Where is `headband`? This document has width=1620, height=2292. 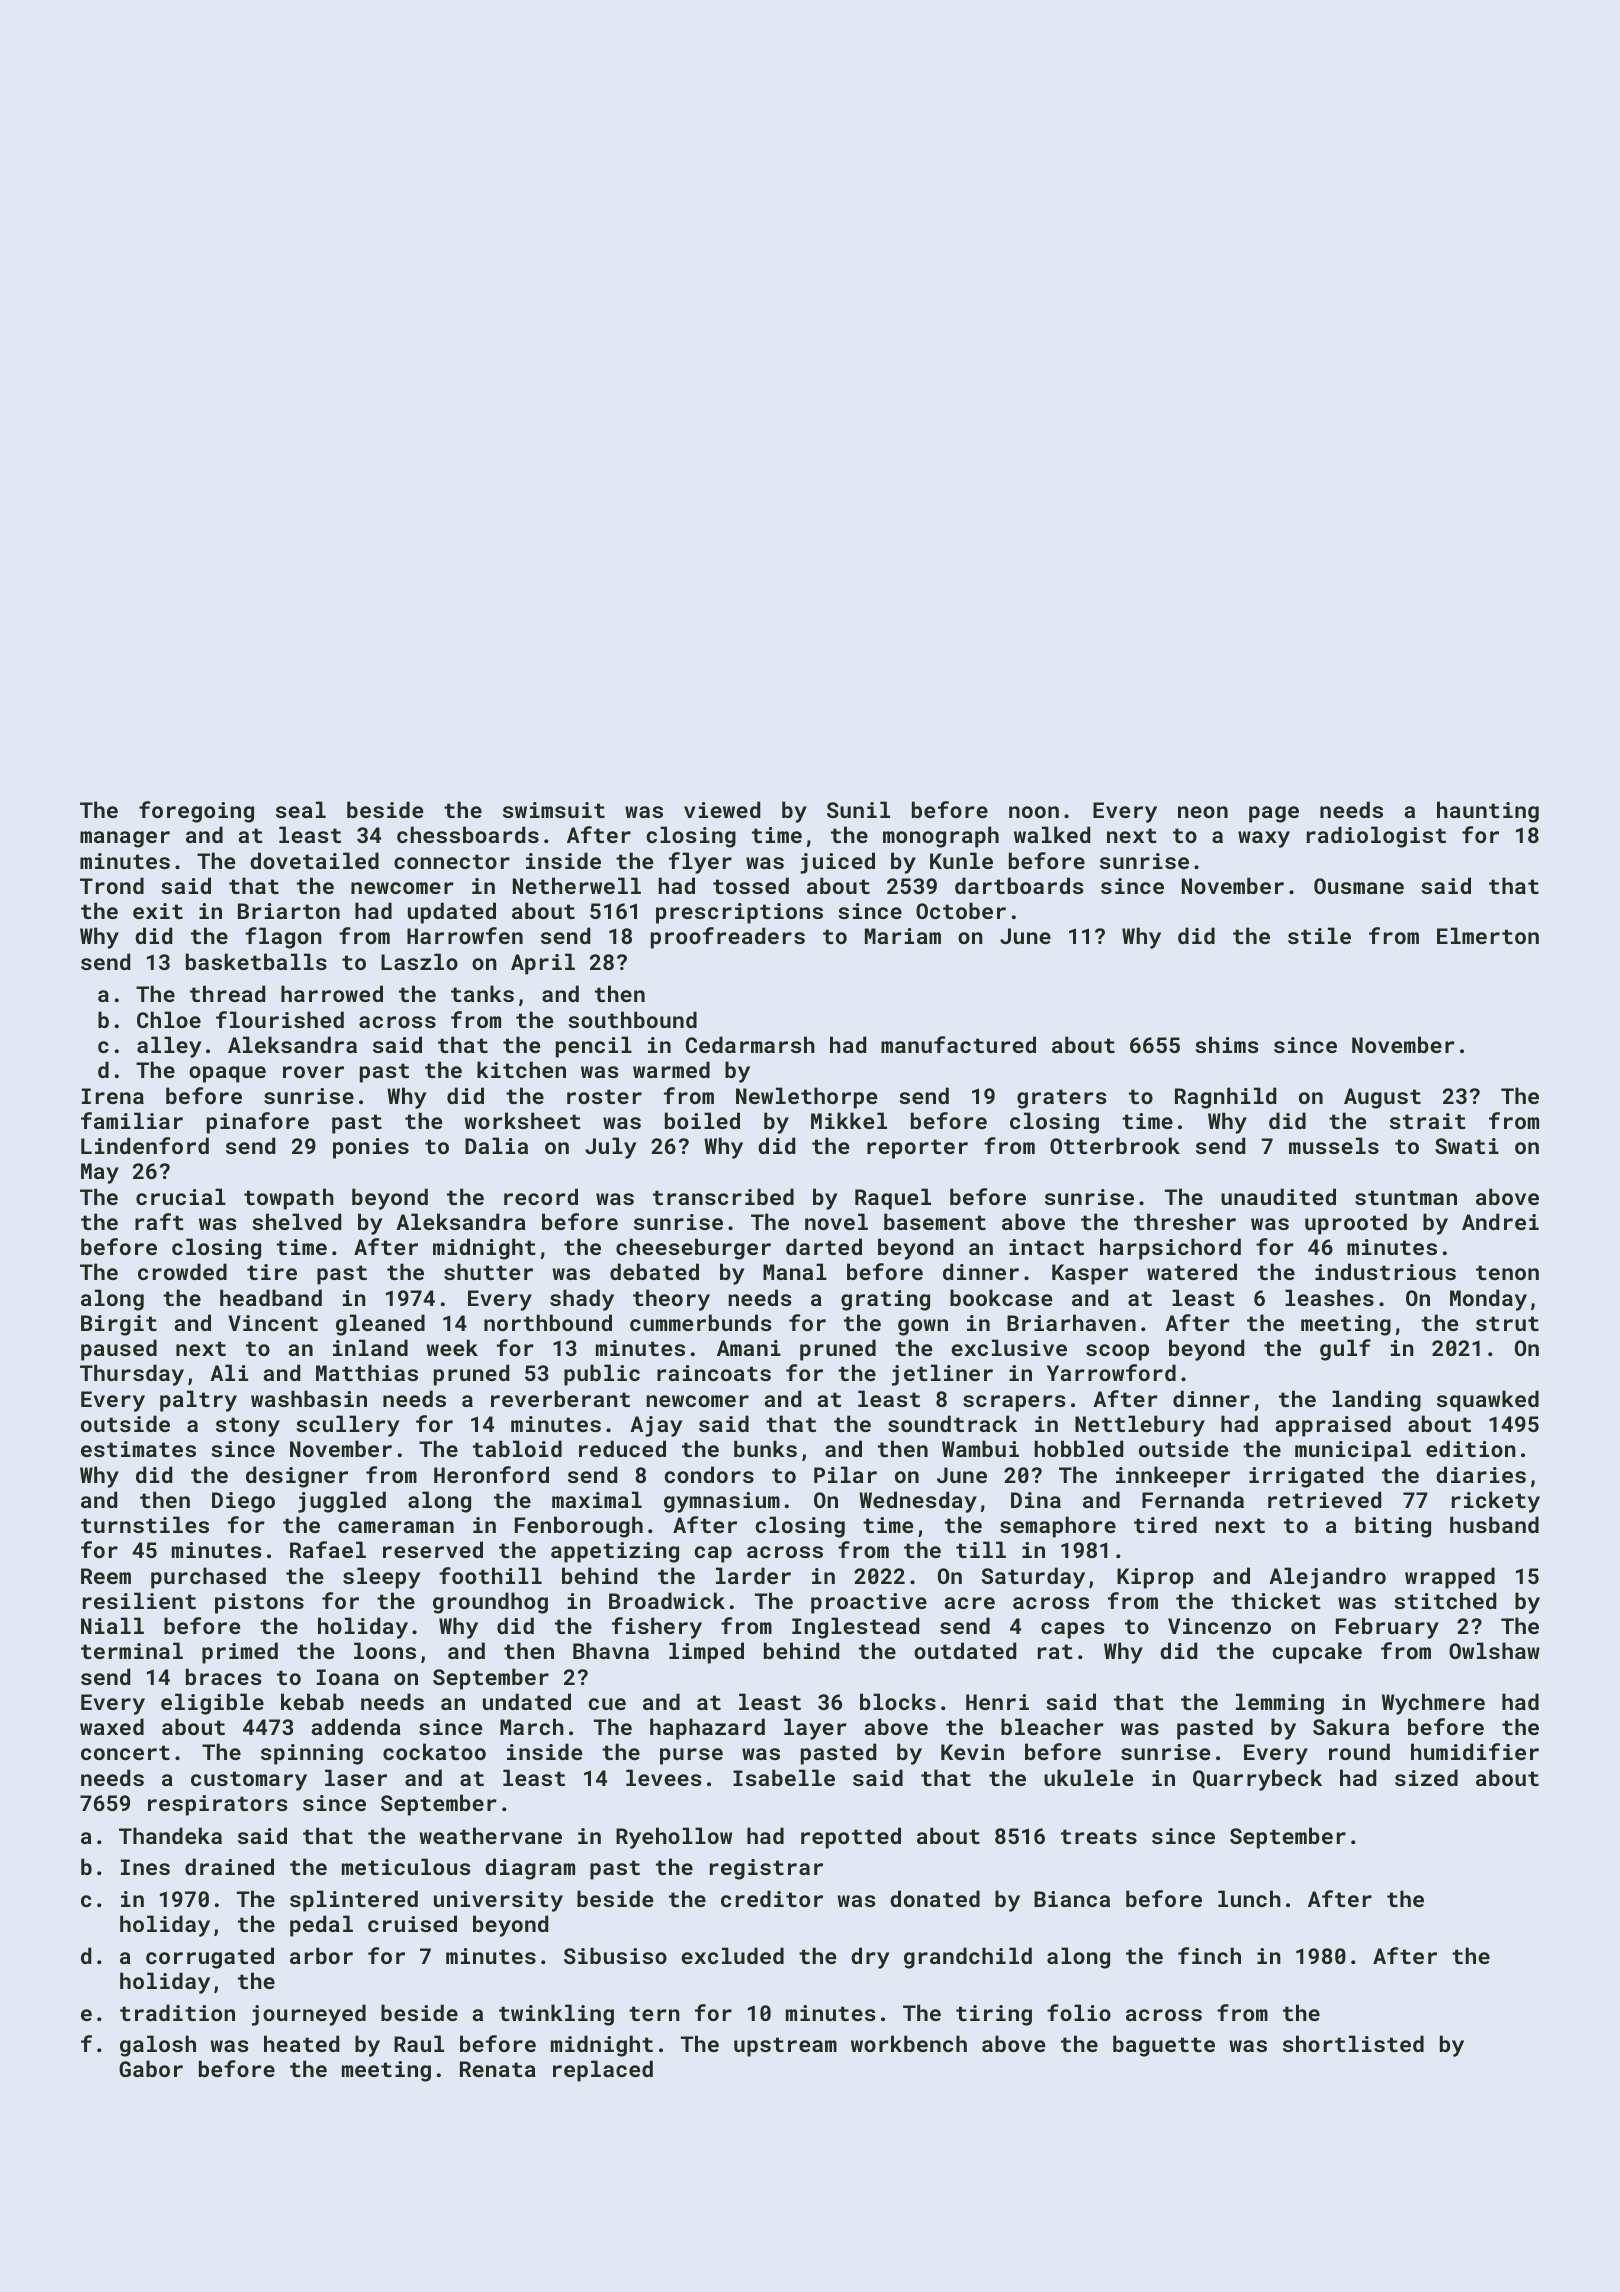
headband is located at coordinates (271, 1297).
